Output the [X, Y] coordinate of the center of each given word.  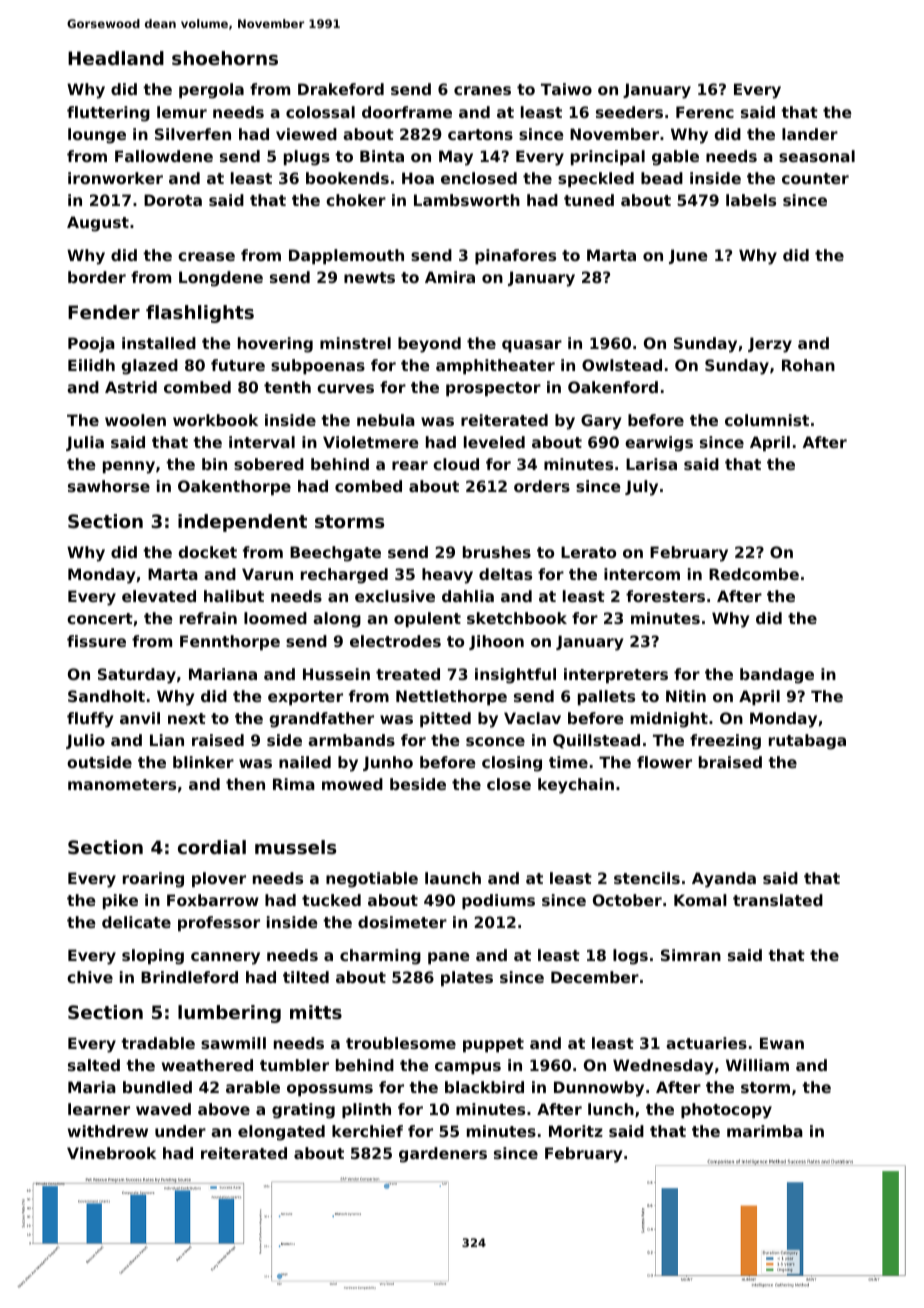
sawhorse [109, 486]
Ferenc [705, 112]
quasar [532, 346]
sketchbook [517, 618]
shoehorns [225, 58]
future [238, 365]
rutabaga [807, 742]
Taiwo [566, 89]
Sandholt [106, 696]
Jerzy [770, 345]
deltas [505, 574]
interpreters [616, 675]
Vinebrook [111, 1153]
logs [630, 957]
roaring [153, 880]
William [757, 1065]
